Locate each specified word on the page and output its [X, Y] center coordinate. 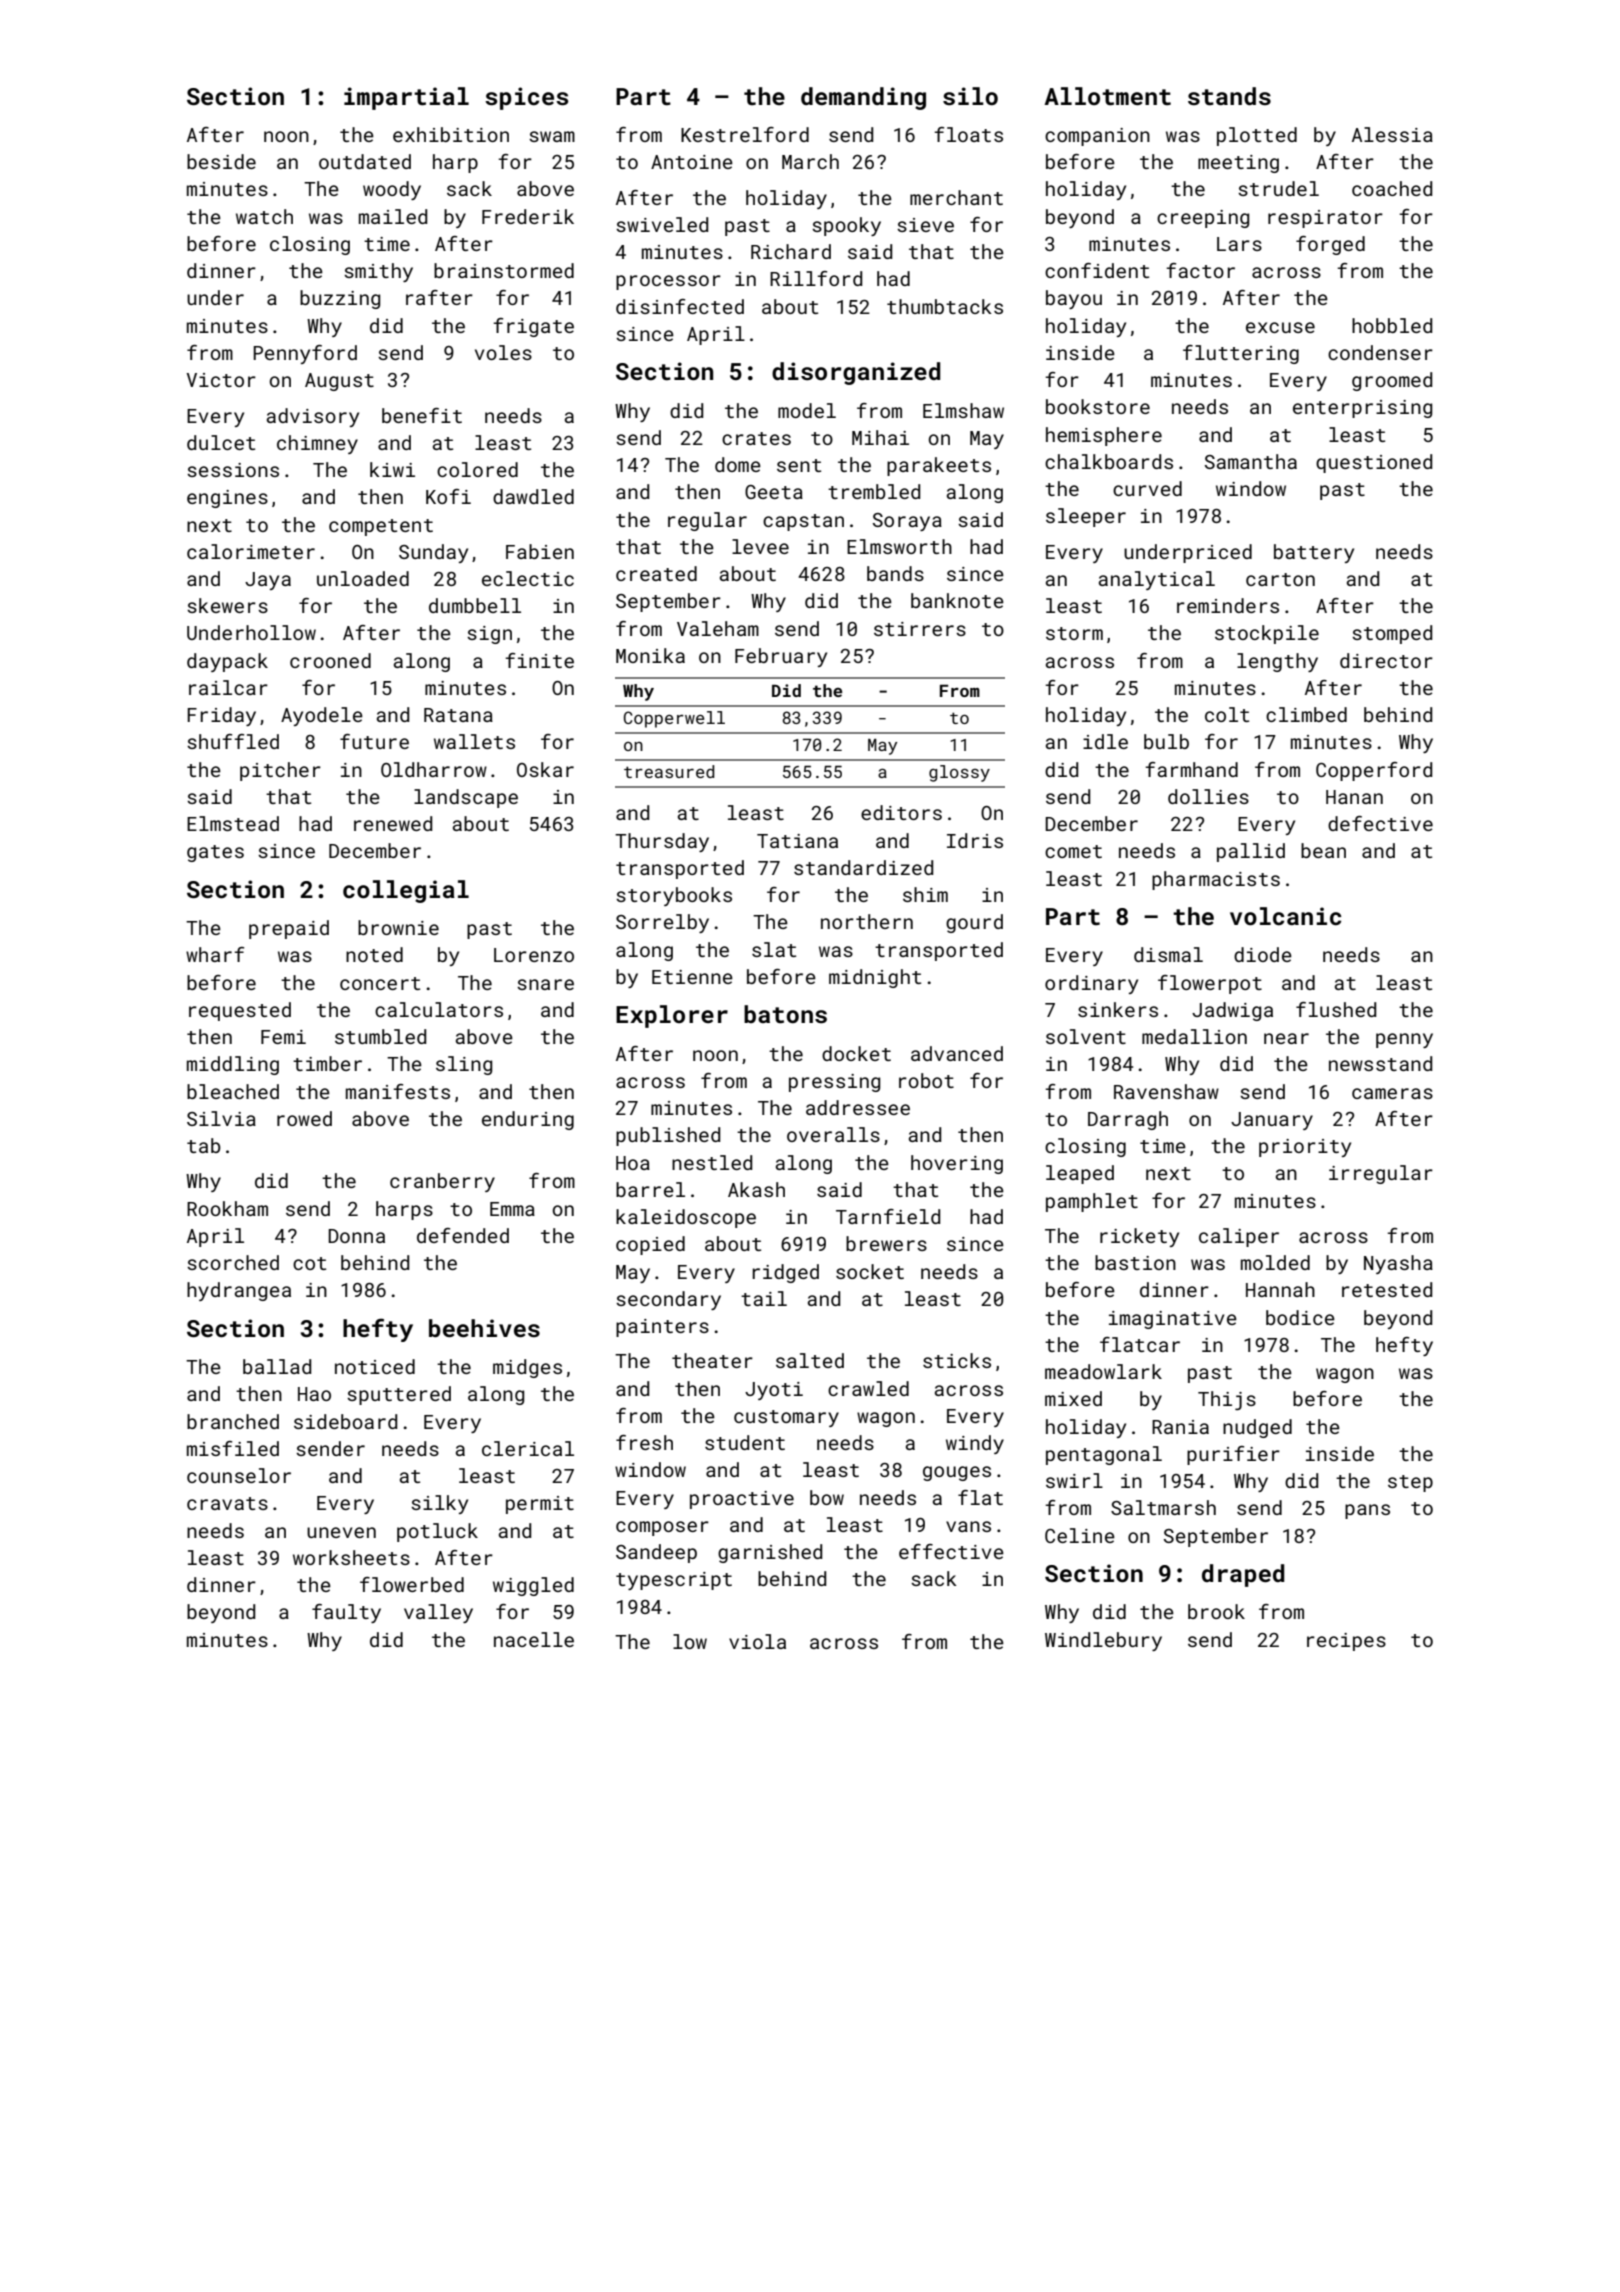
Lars [1239, 244]
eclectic [528, 578]
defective [1380, 823]
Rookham [227, 1208]
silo [970, 96]
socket [870, 1271]
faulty [346, 1613]
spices [526, 98]
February [781, 657]
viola [757, 1641]
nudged [1257, 1428]
